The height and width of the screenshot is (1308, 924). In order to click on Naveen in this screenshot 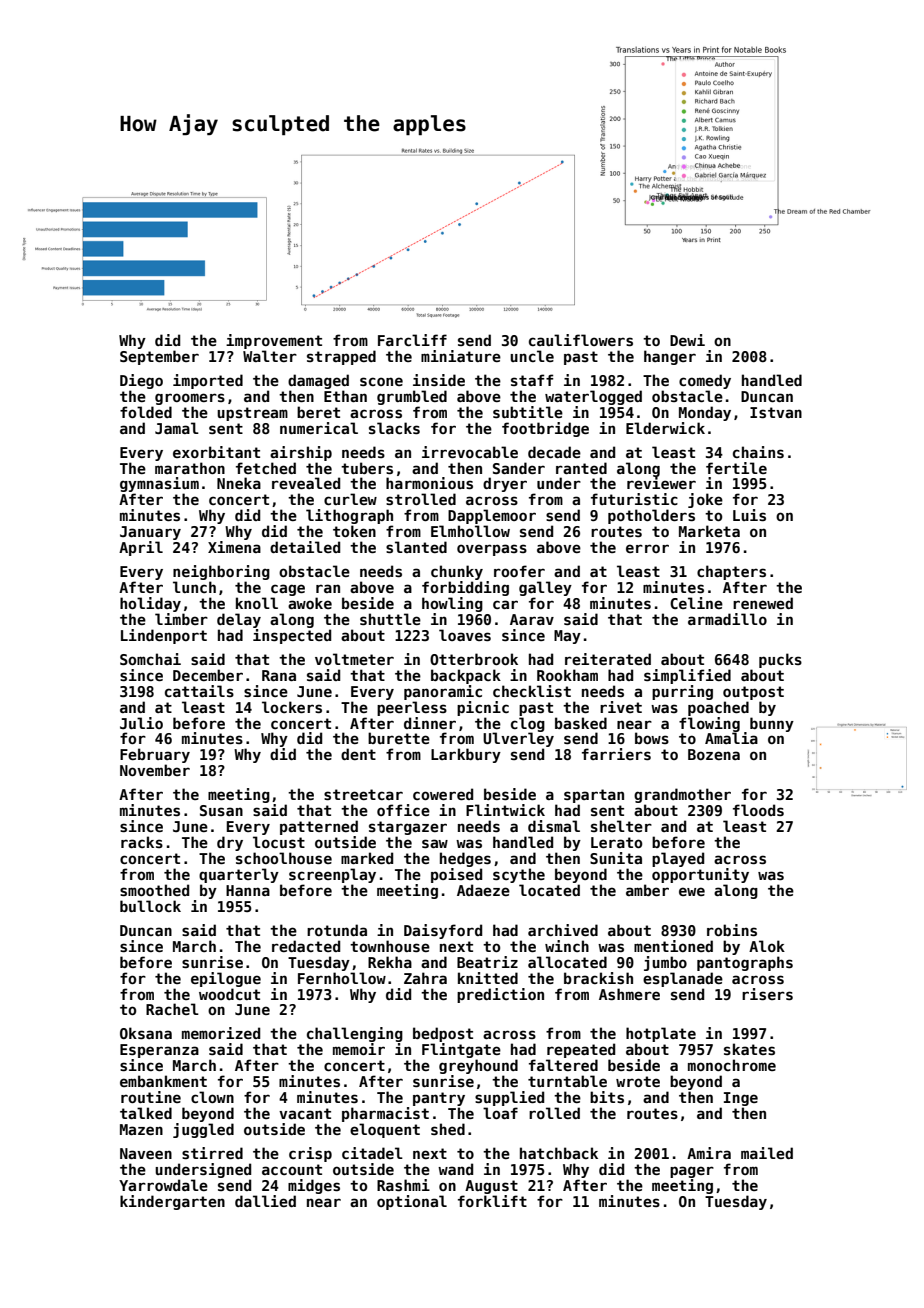, I will do `click(146, 1153)`.
